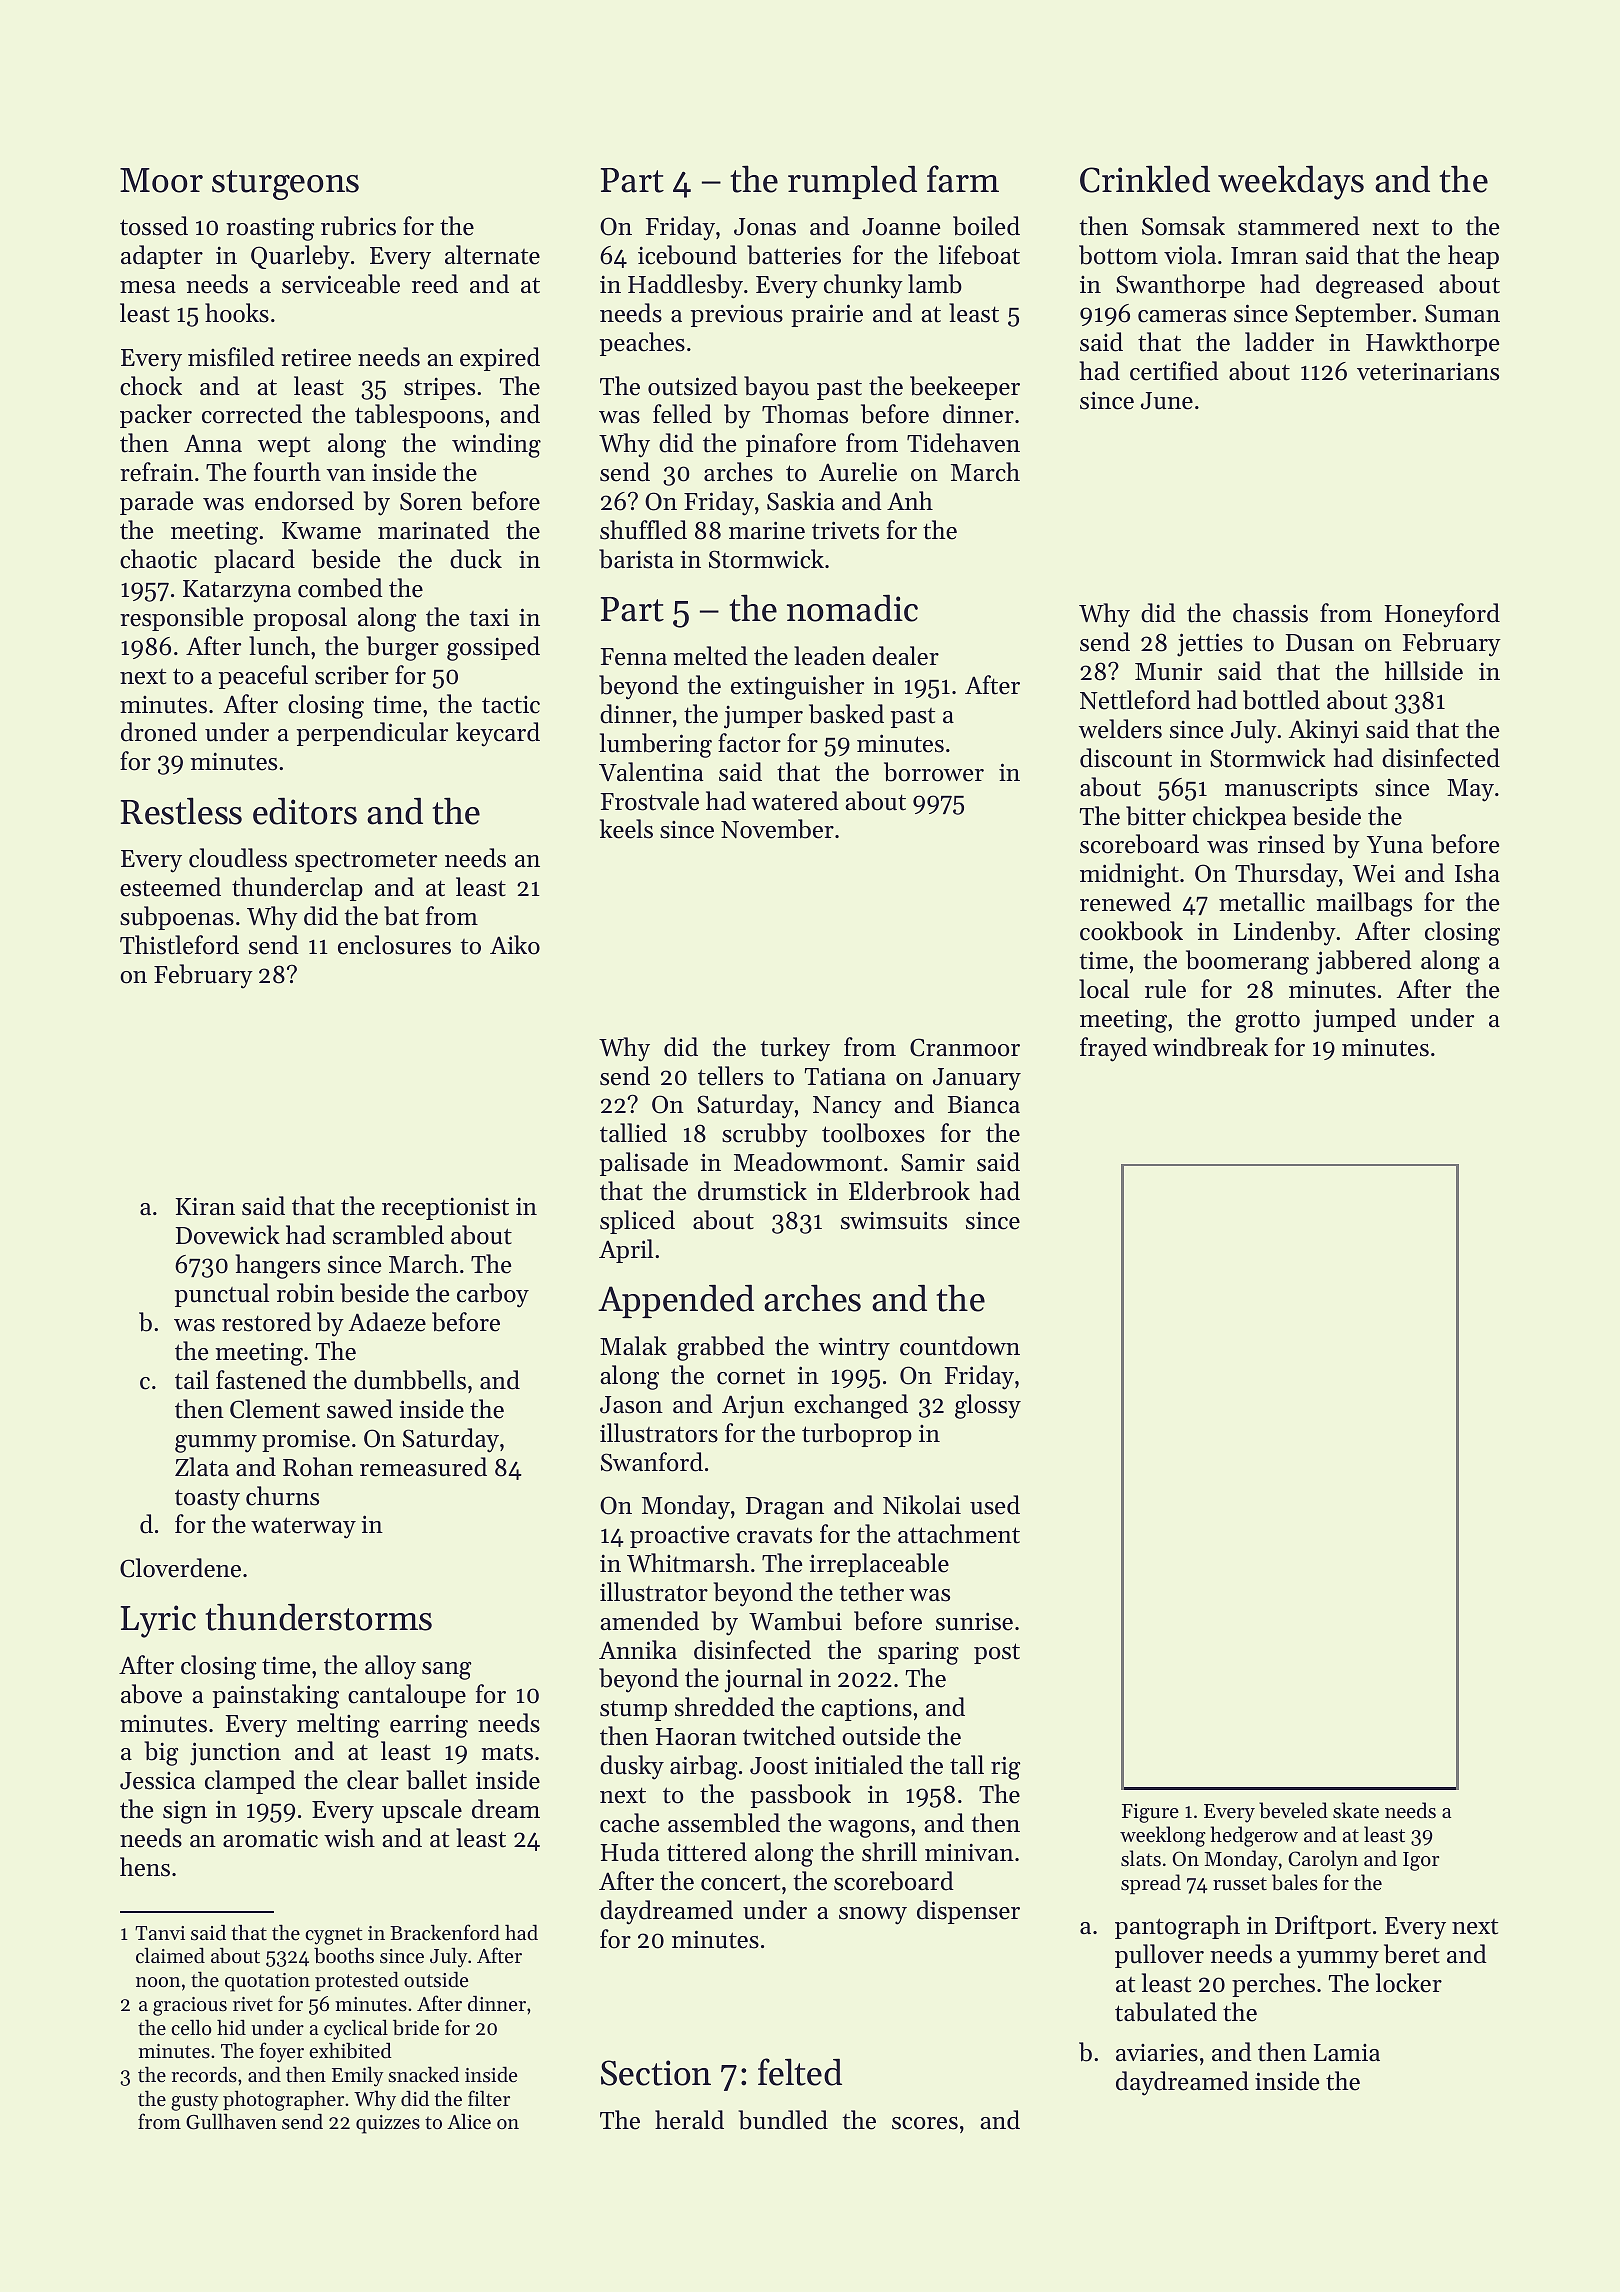  Describe the element at coordinates (960, 1346) in the screenshot. I see `countdown` at that location.
